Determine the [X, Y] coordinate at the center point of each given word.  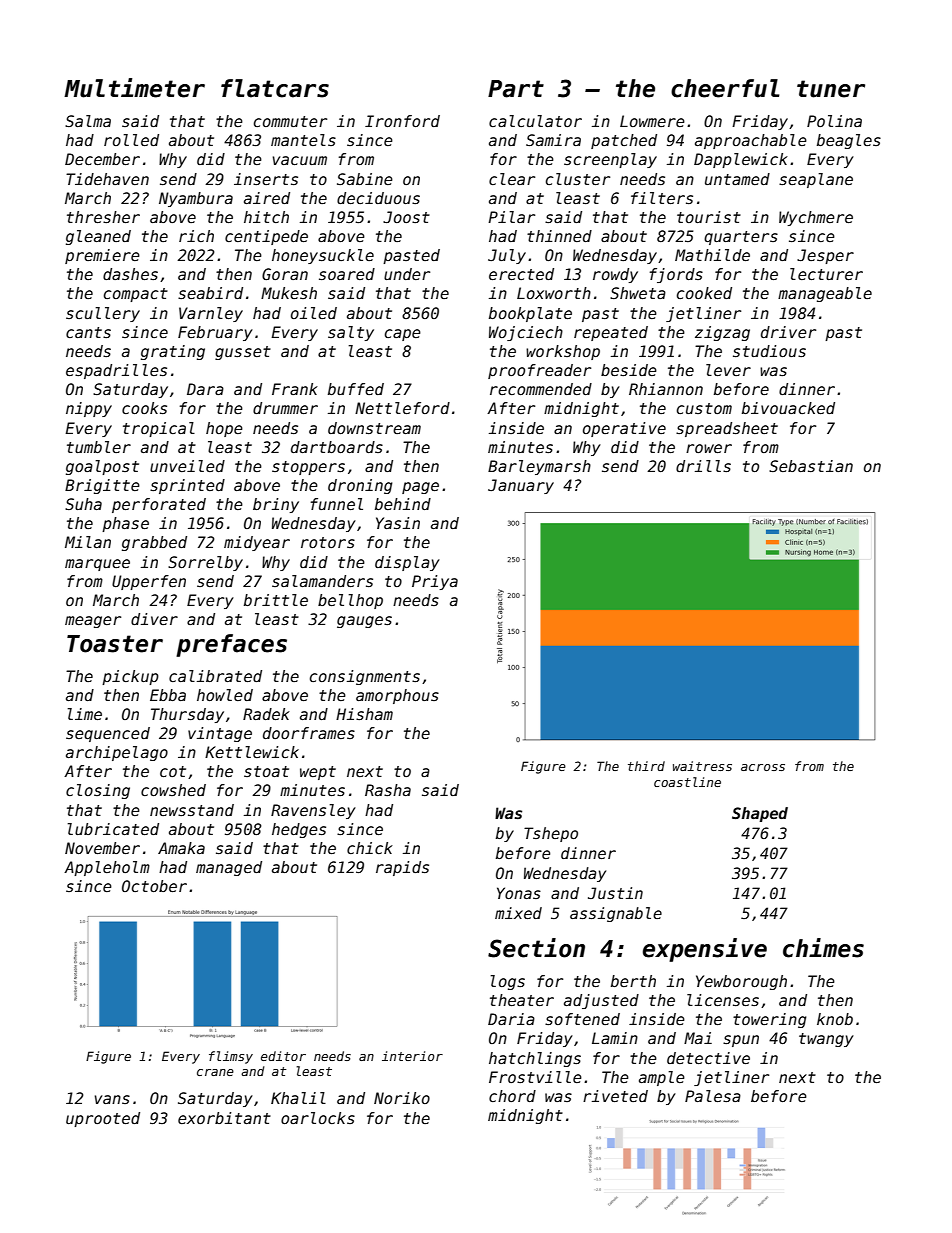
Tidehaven [107, 179]
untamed [737, 179]
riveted [615, 1096]
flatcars [275, 88]
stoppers [308, 468]
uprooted [103, 1119]
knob [835, 1019]
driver [788, 332]
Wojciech [526, 333]
